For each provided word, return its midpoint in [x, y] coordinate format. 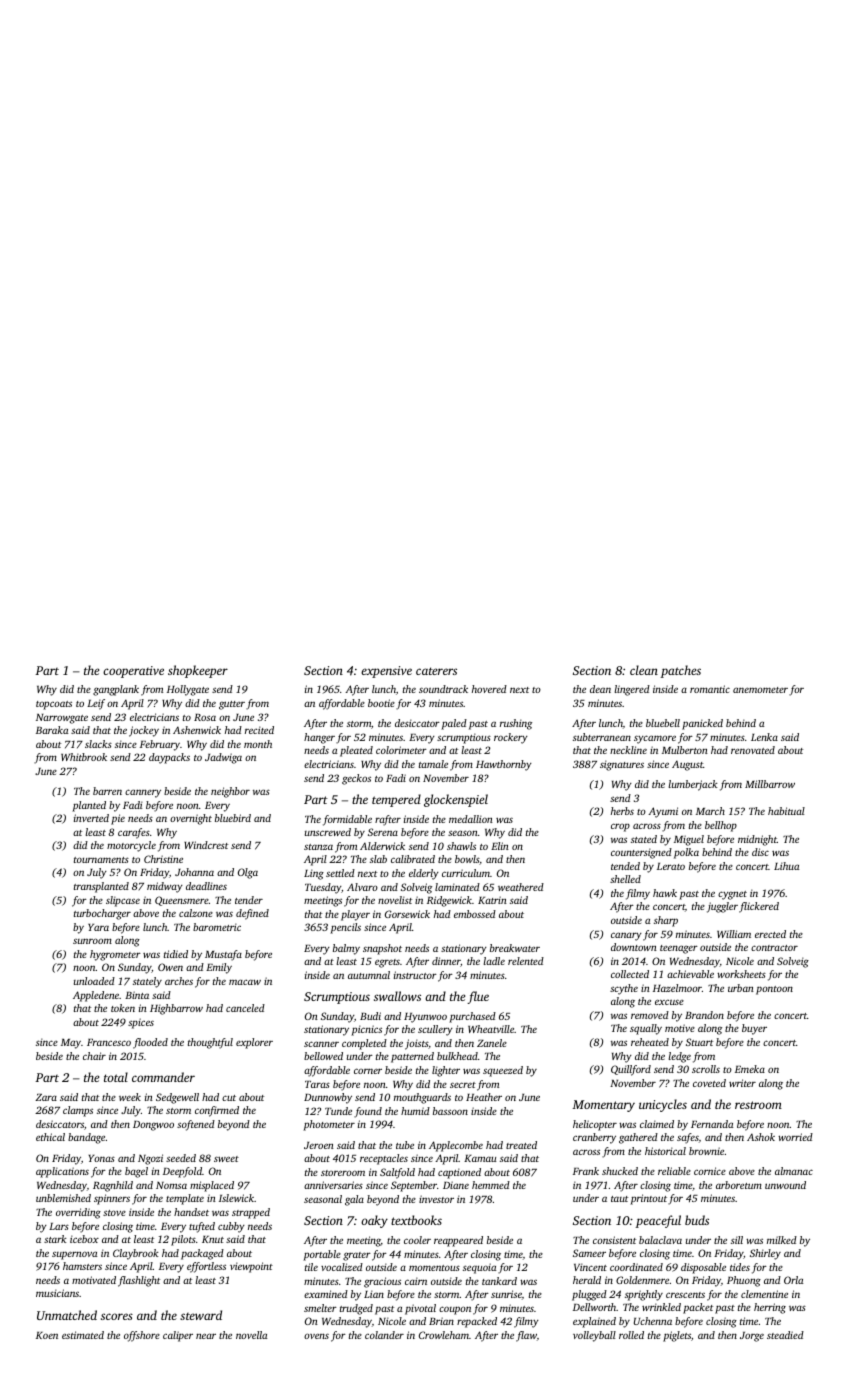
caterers [436, 671]
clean [644, 670]
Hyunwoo [425, 1018]
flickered [759, 907]
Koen [47, 1335]
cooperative [133, 672]
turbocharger [102, 914]
